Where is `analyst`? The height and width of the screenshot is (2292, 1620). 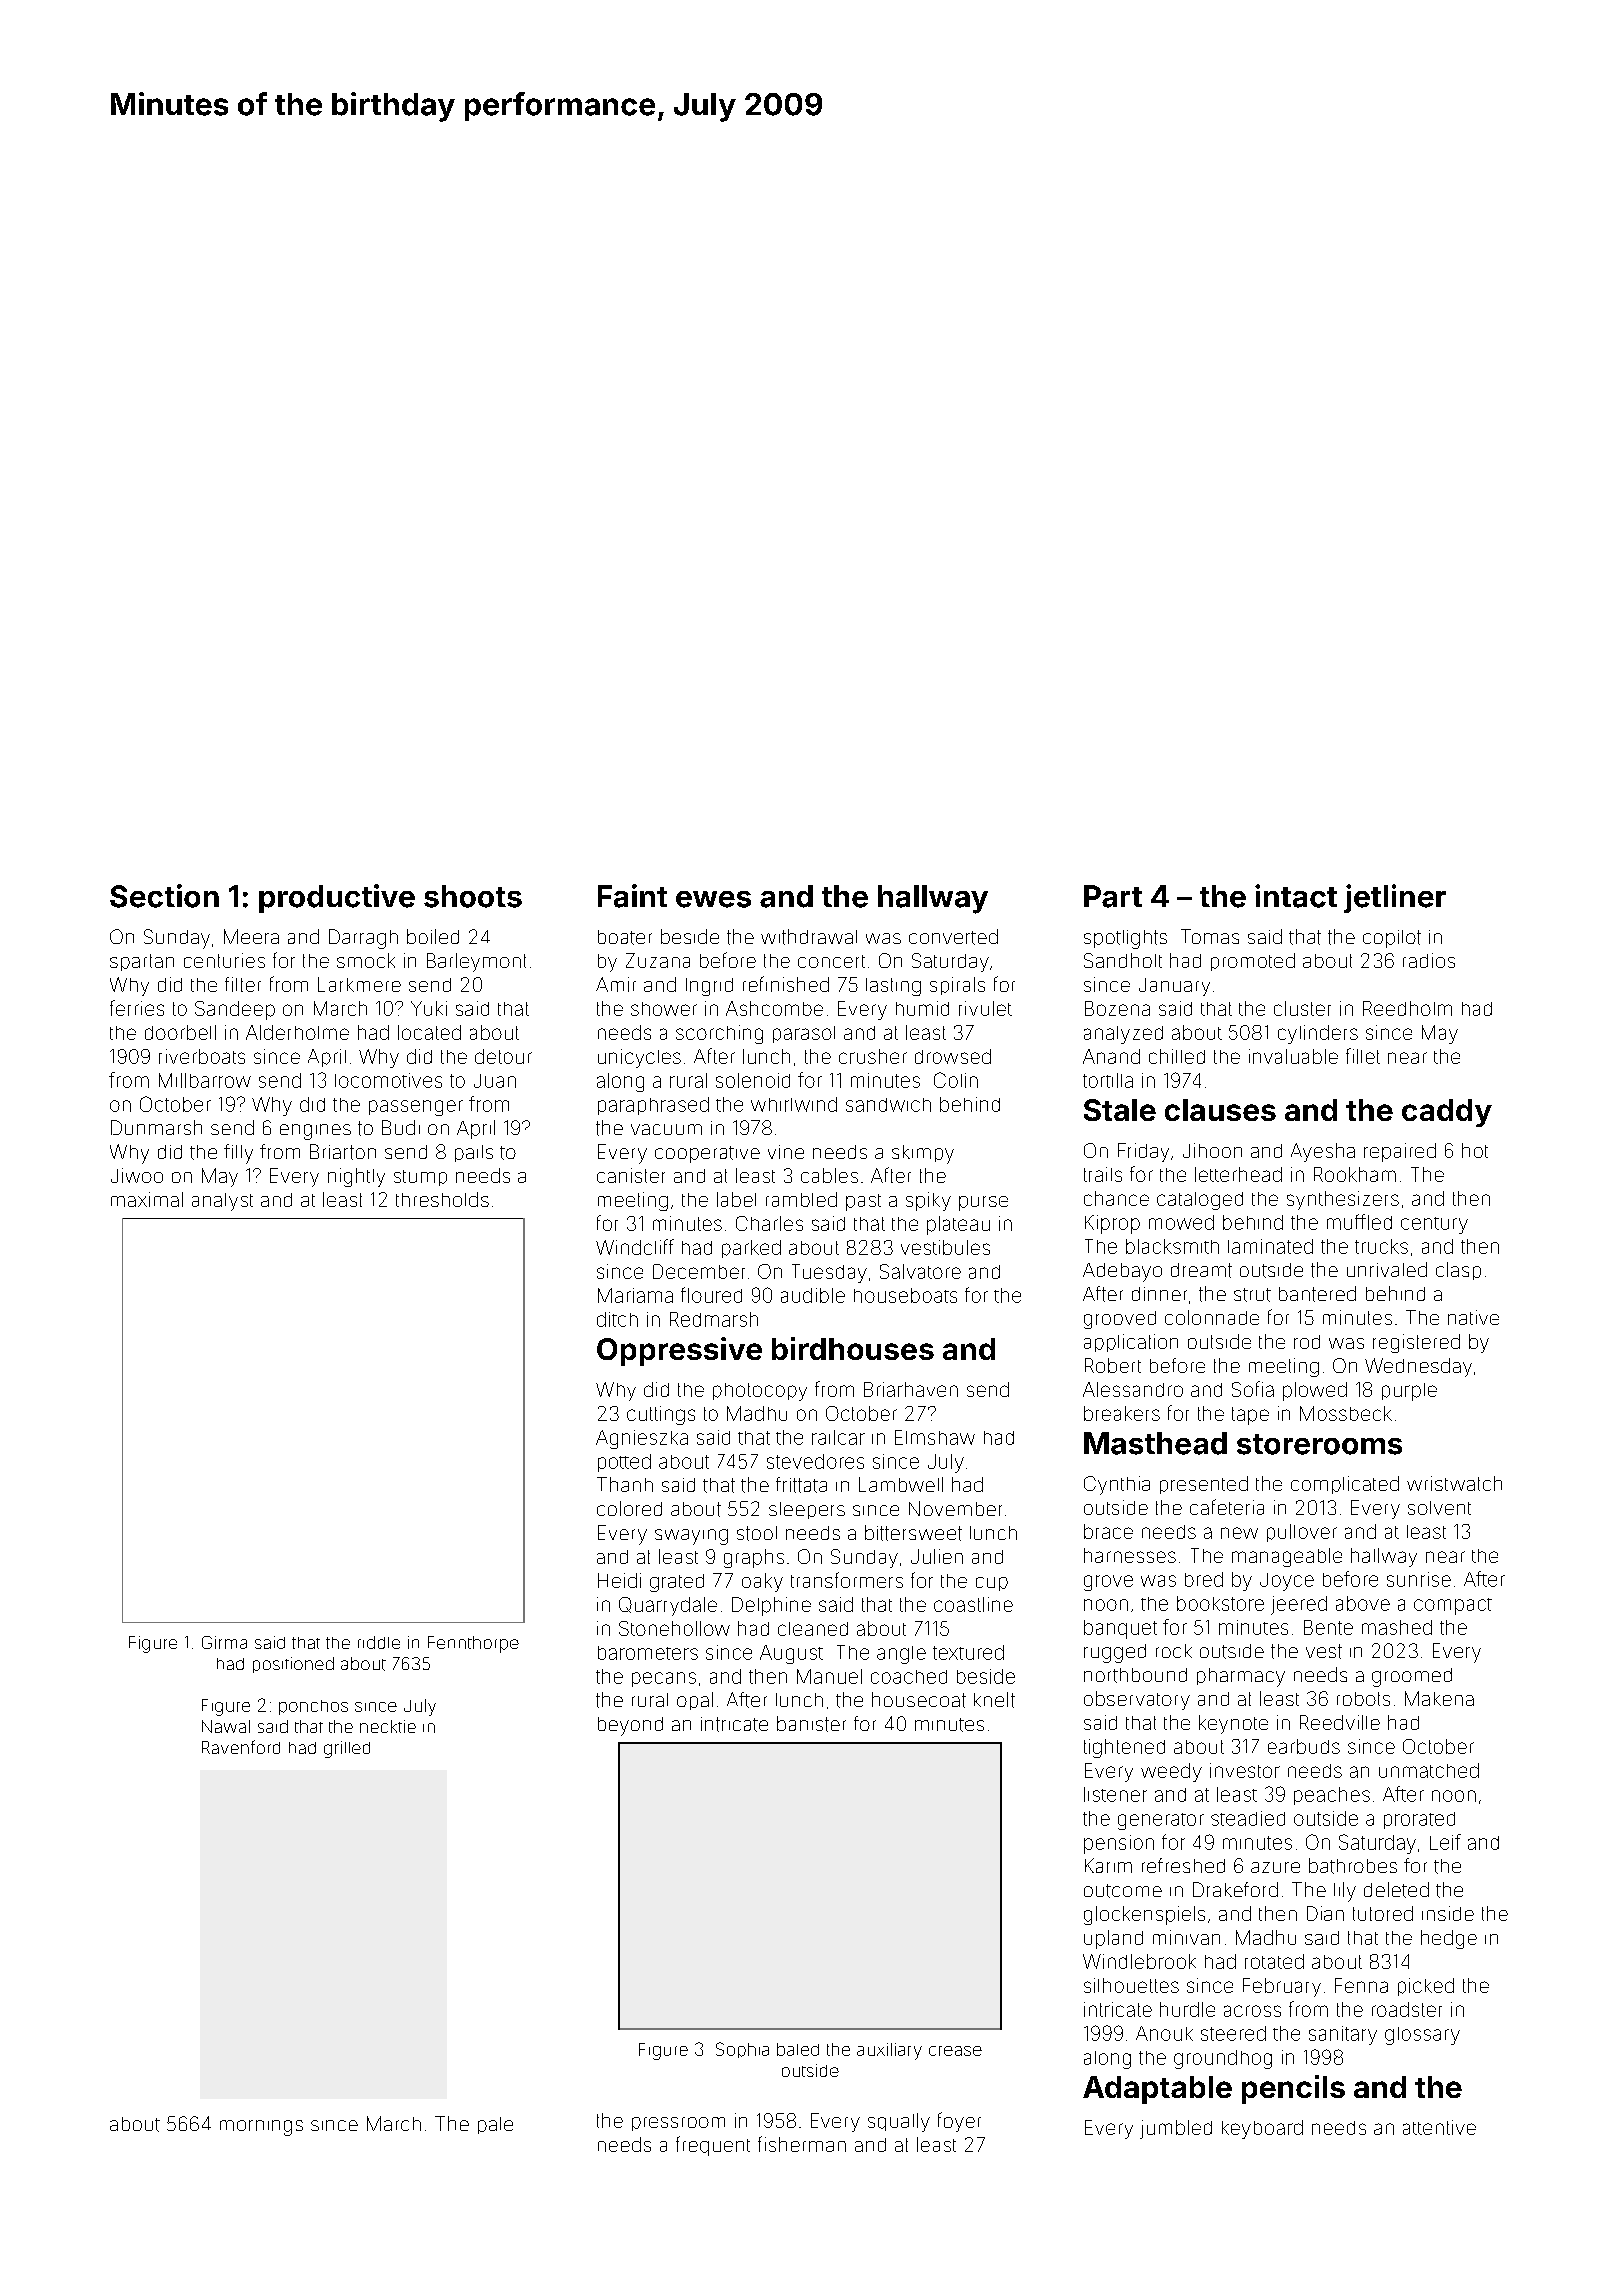 analyst is located at coordinates (222, 1202).
